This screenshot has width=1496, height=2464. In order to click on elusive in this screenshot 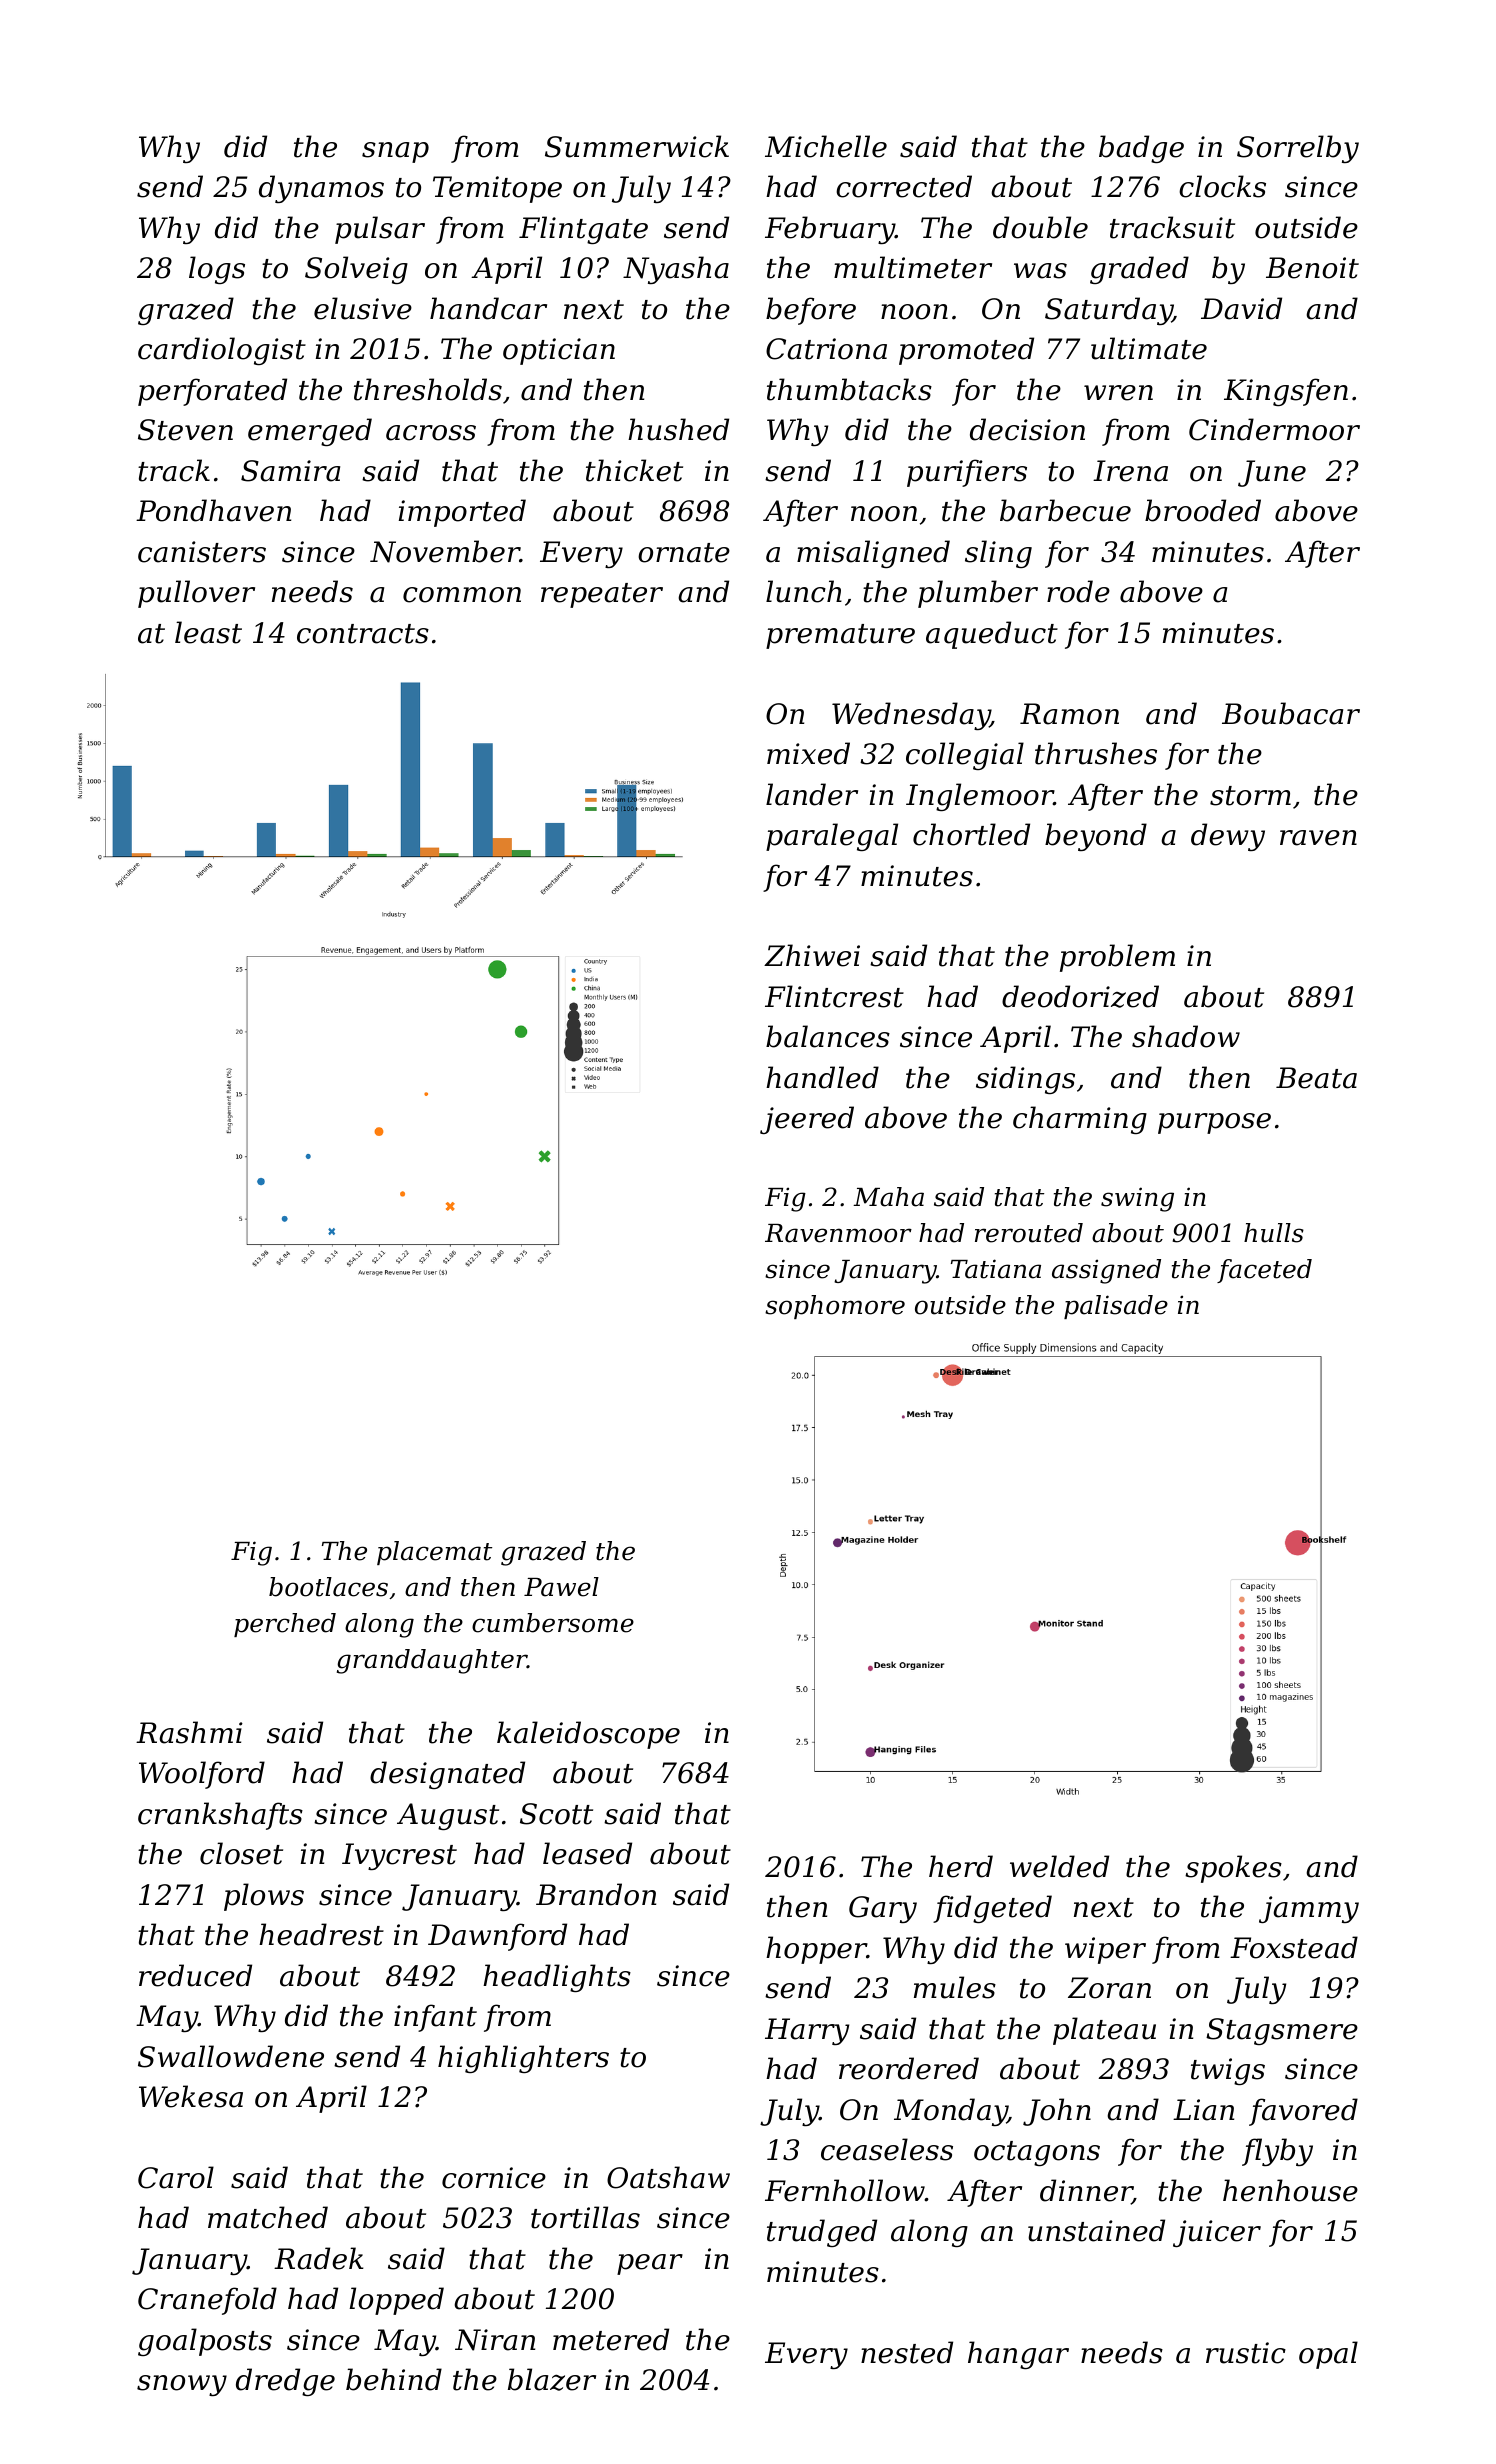, I will do `click(363, 308)`.
